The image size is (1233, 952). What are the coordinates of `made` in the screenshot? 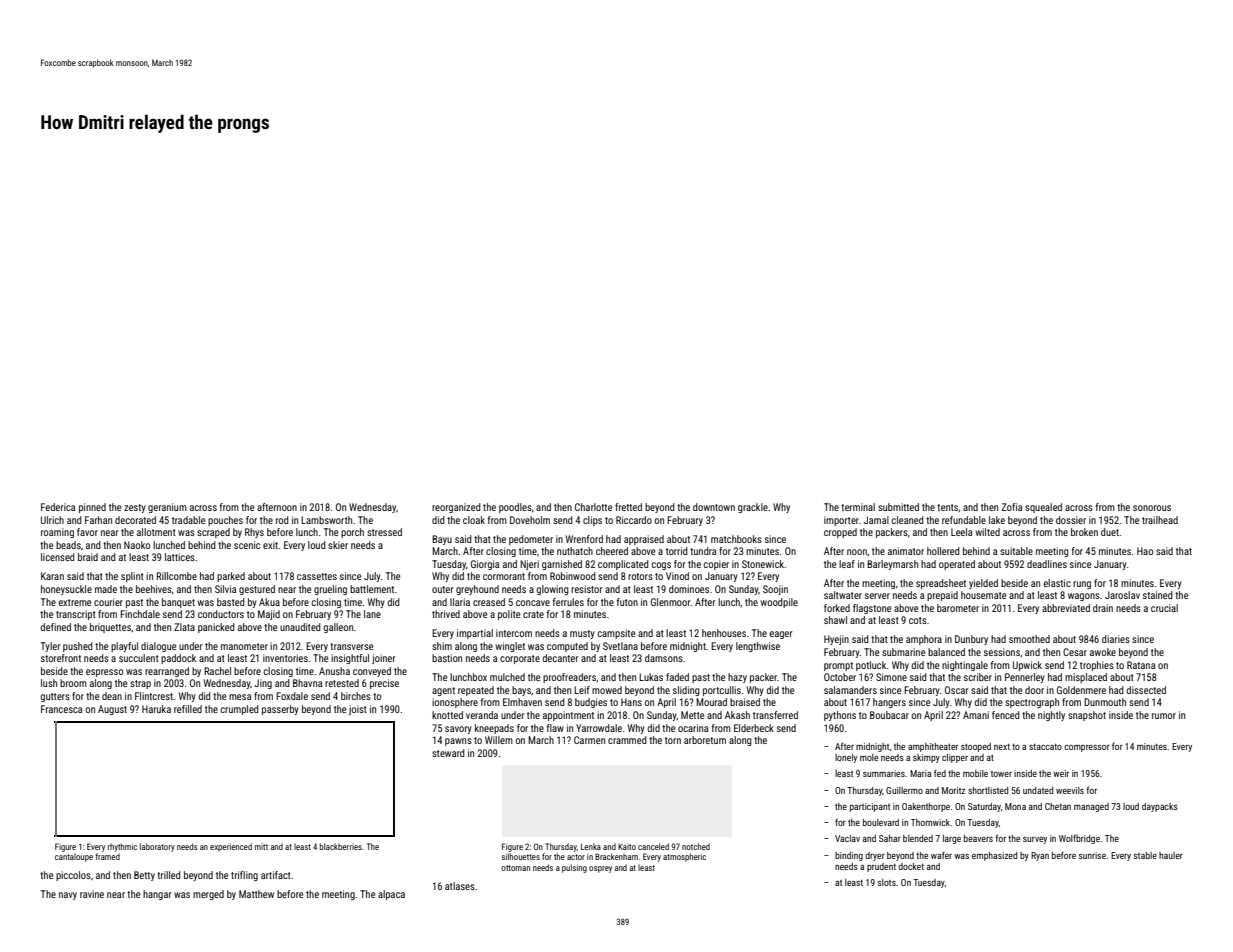 It's located at (106, 589).
